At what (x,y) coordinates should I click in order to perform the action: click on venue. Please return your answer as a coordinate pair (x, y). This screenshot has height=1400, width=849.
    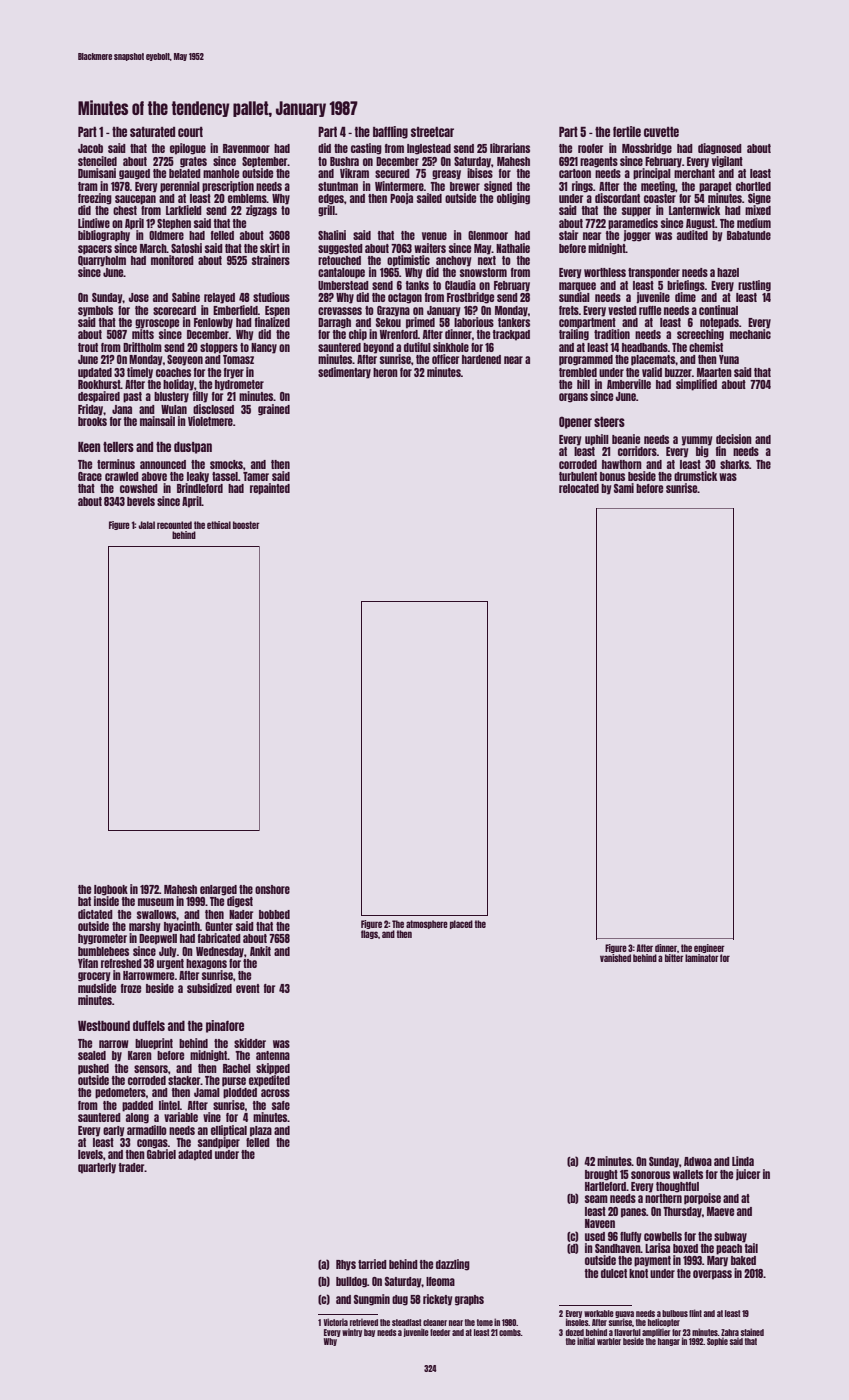
    Looking at the image, I should click on (434, 236).
